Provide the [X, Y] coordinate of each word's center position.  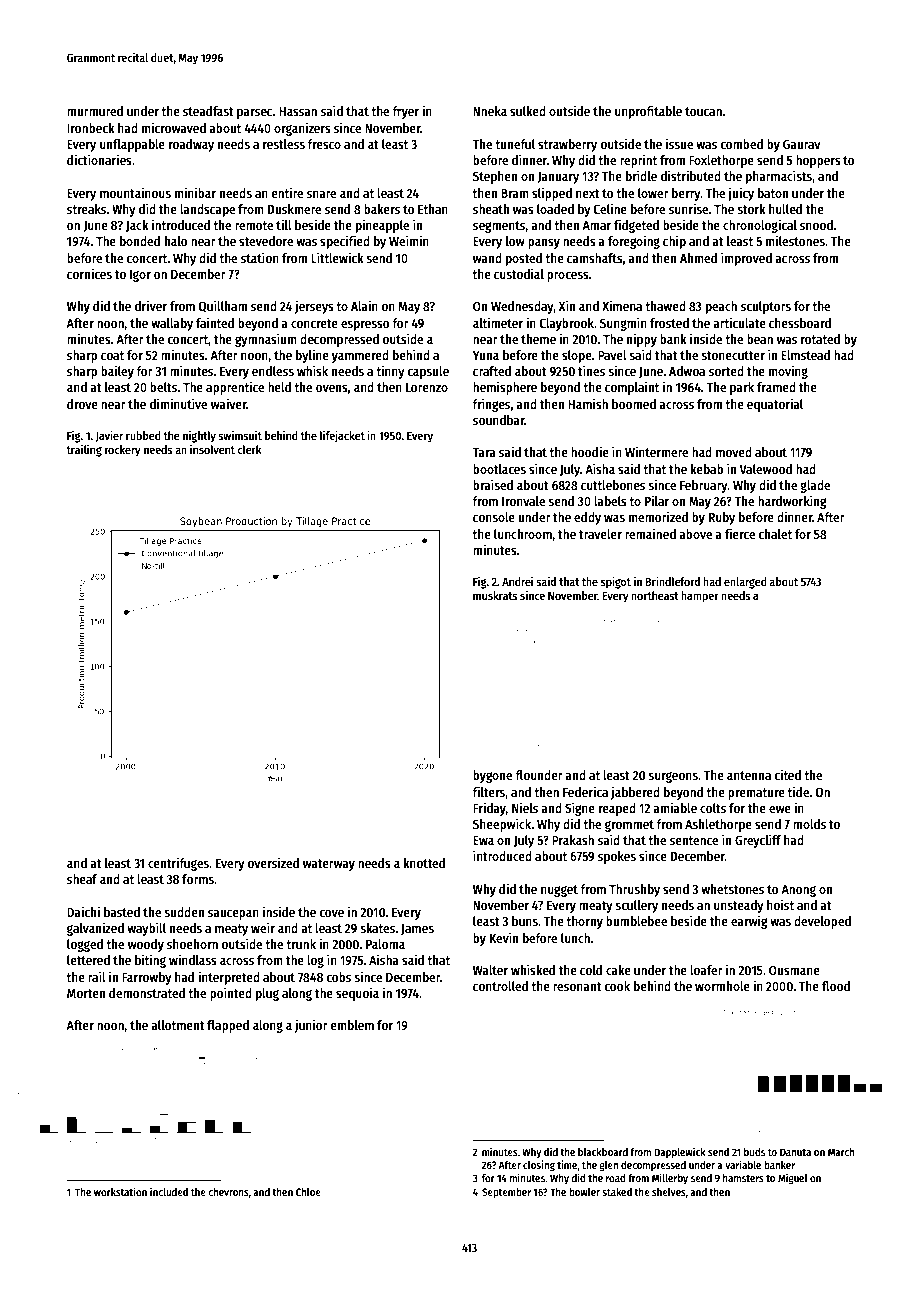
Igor [140, 276]
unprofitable [648, 112]
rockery [123, 451]
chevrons [228, 1192]
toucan [703, 111]
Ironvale [523, 501]
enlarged [745, 583]
